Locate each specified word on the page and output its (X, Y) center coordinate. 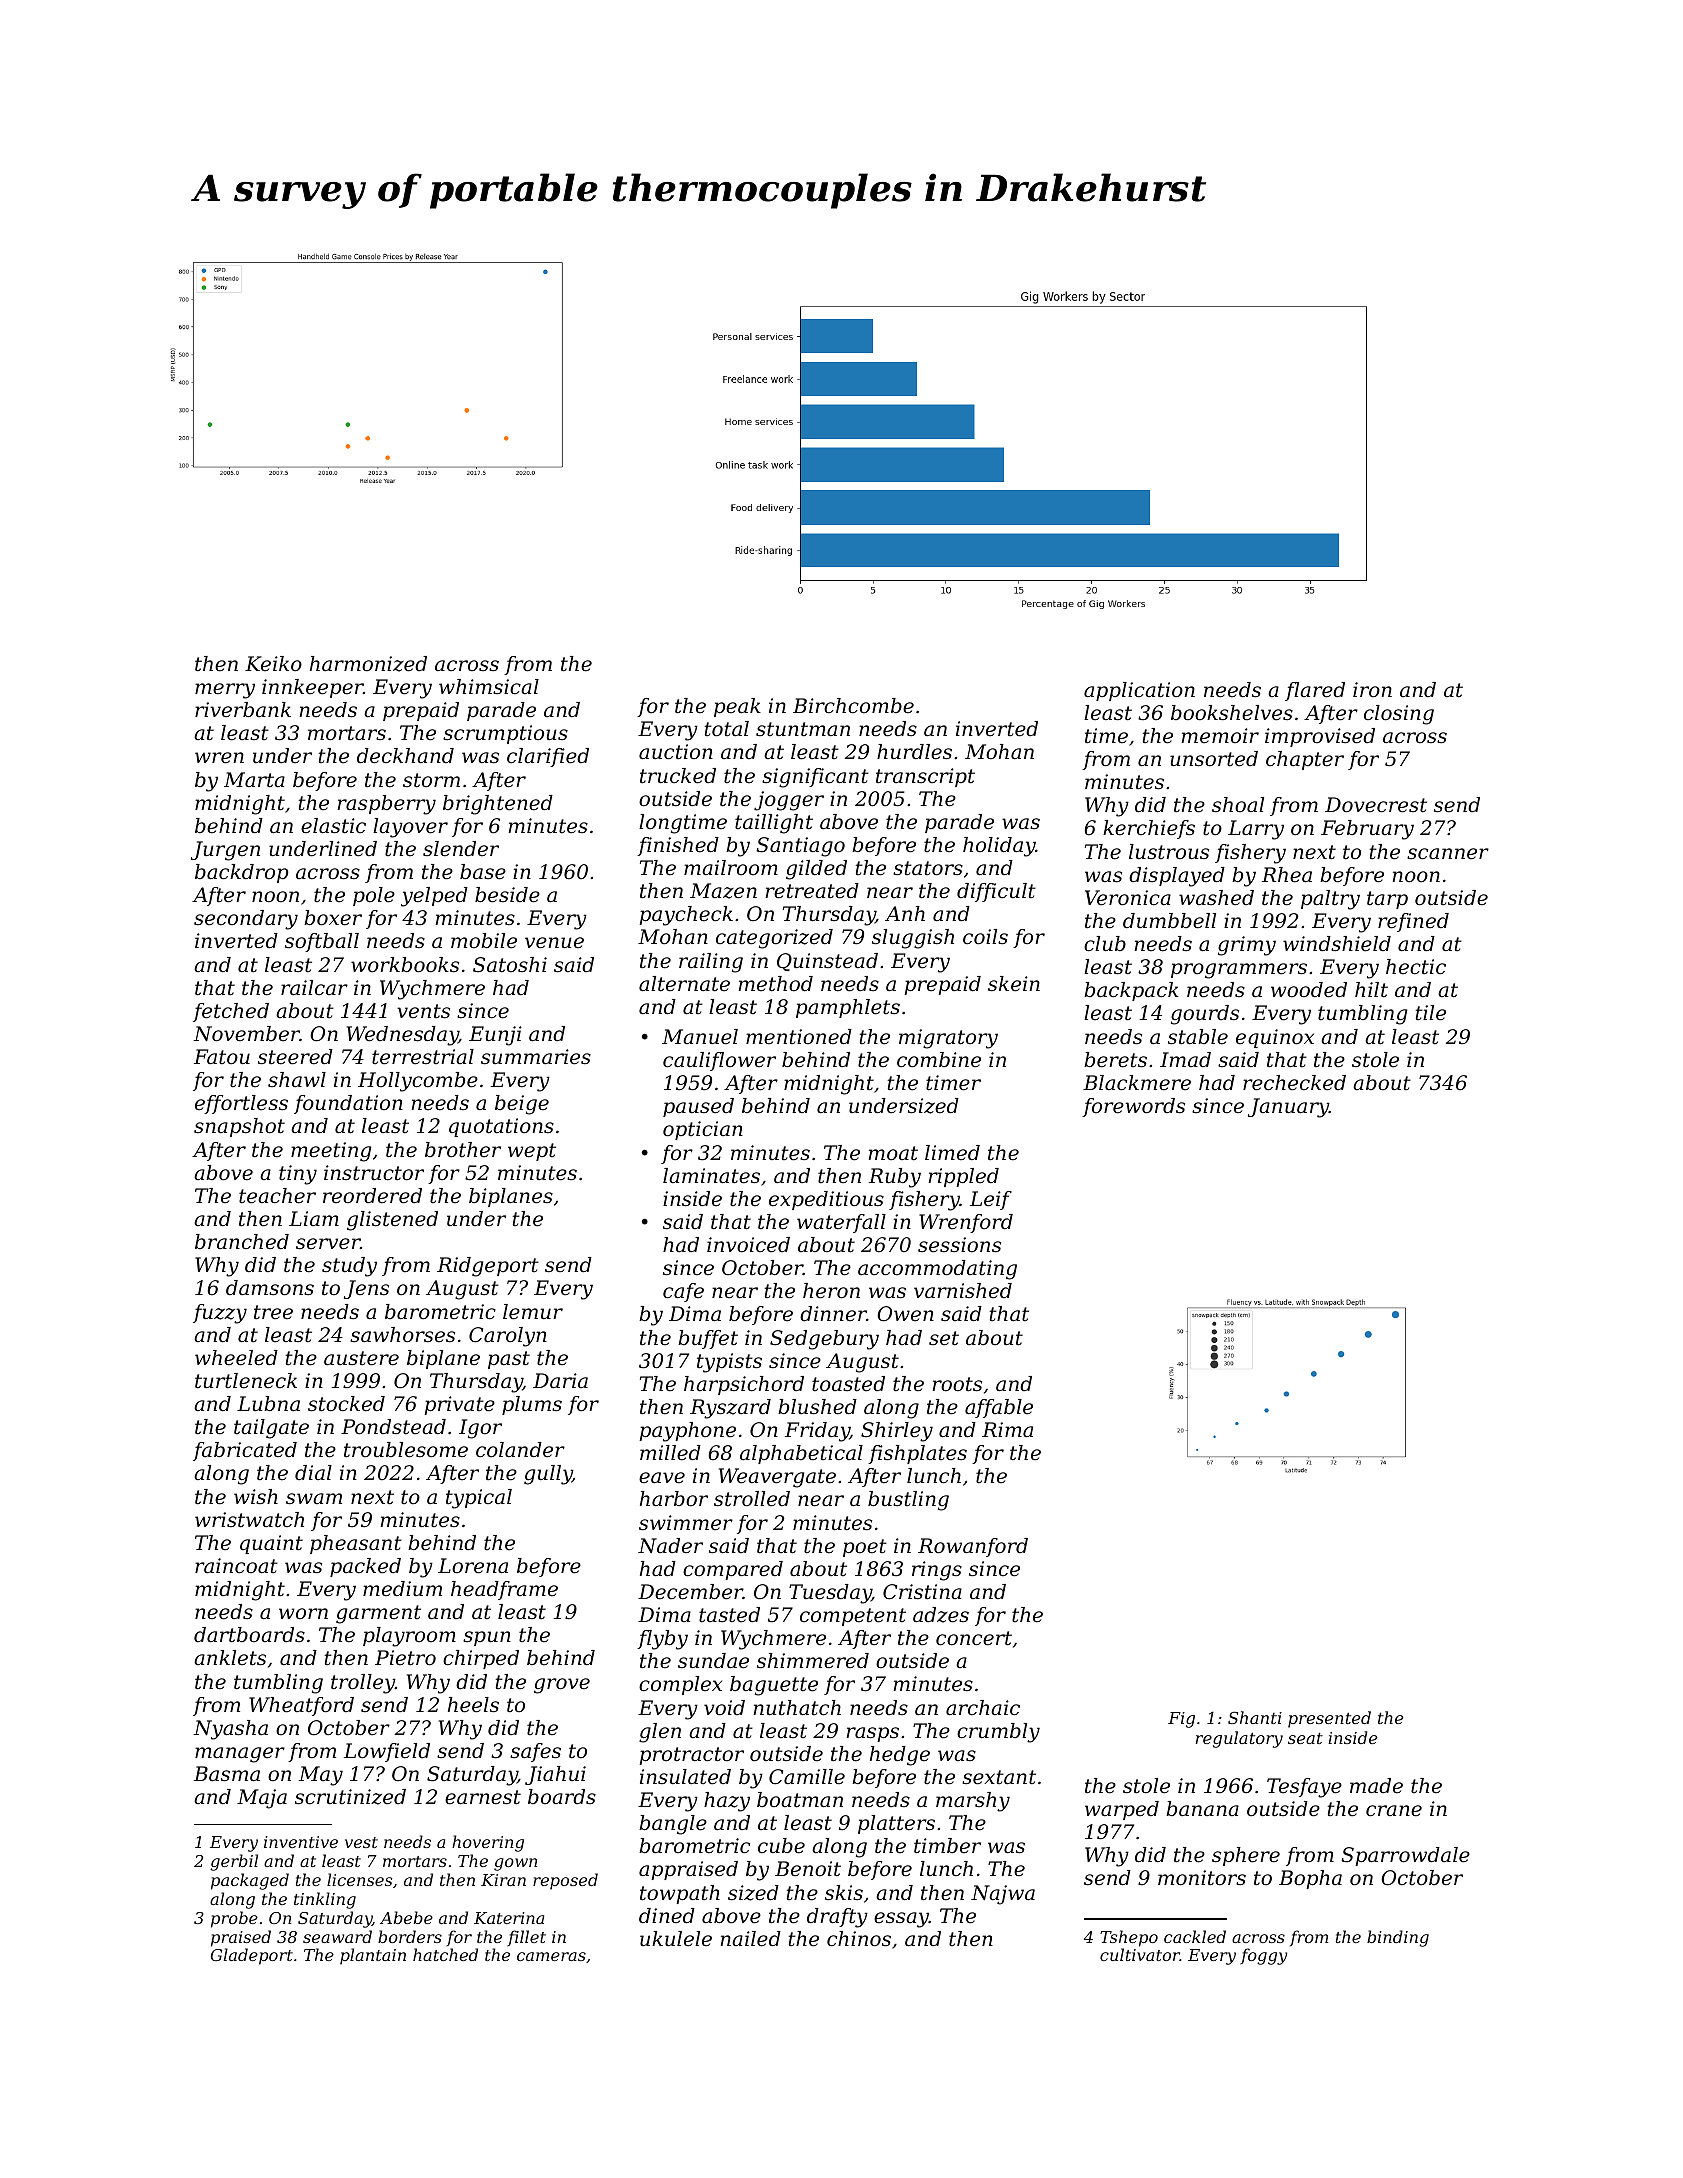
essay (901, 1920)
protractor (691, 1756)
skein (1014, 984)
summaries (536, 1057)
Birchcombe (853, 706)
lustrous (1169, 852)
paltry (1330, 900)
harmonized (368, 664)
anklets (230, 1658)
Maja (262, 1799)
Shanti (1255, 1717)
